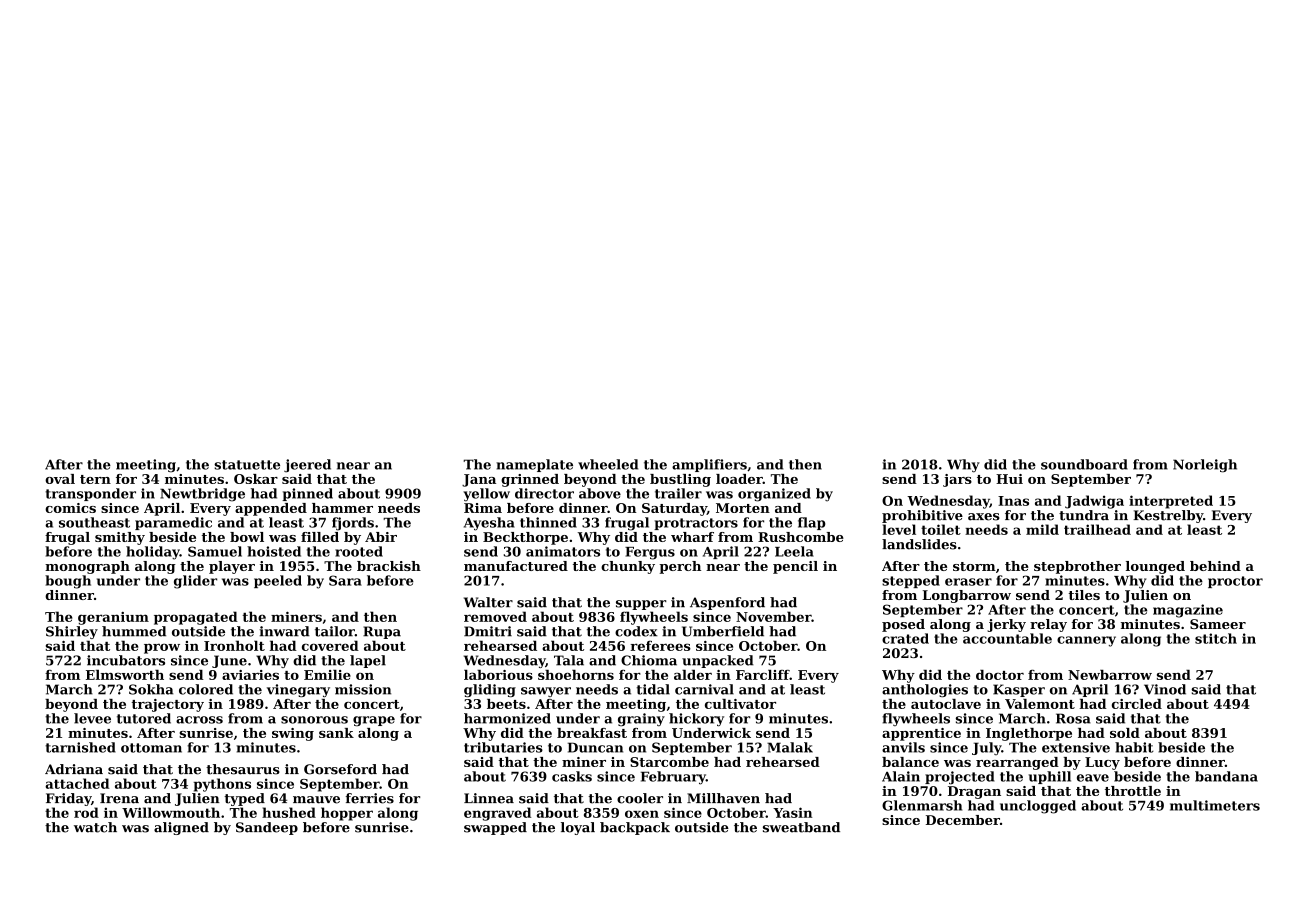 Image resolution: width=1308 pixels, height=924 pixels. What do you see at coordinates (86, 812) in the page?
I see `rod` at bounding box center [86, 812].
